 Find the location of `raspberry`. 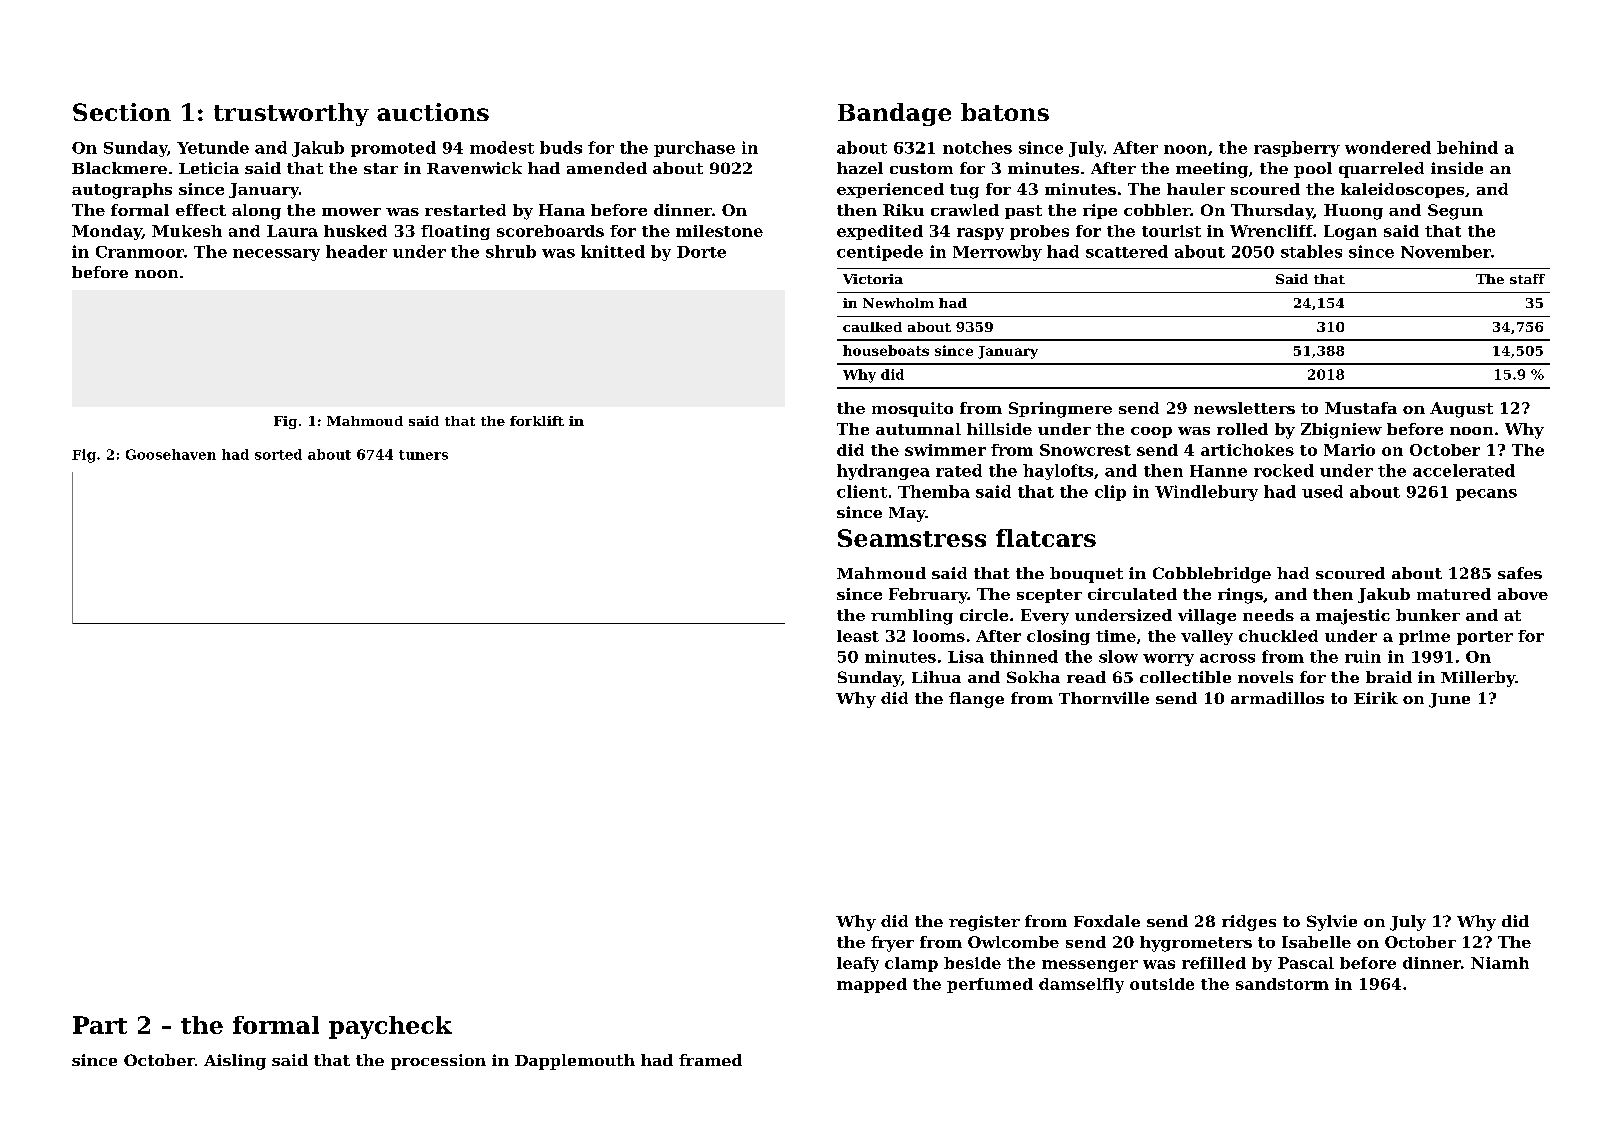

raspberry is located at coordinates (1297, 149).
